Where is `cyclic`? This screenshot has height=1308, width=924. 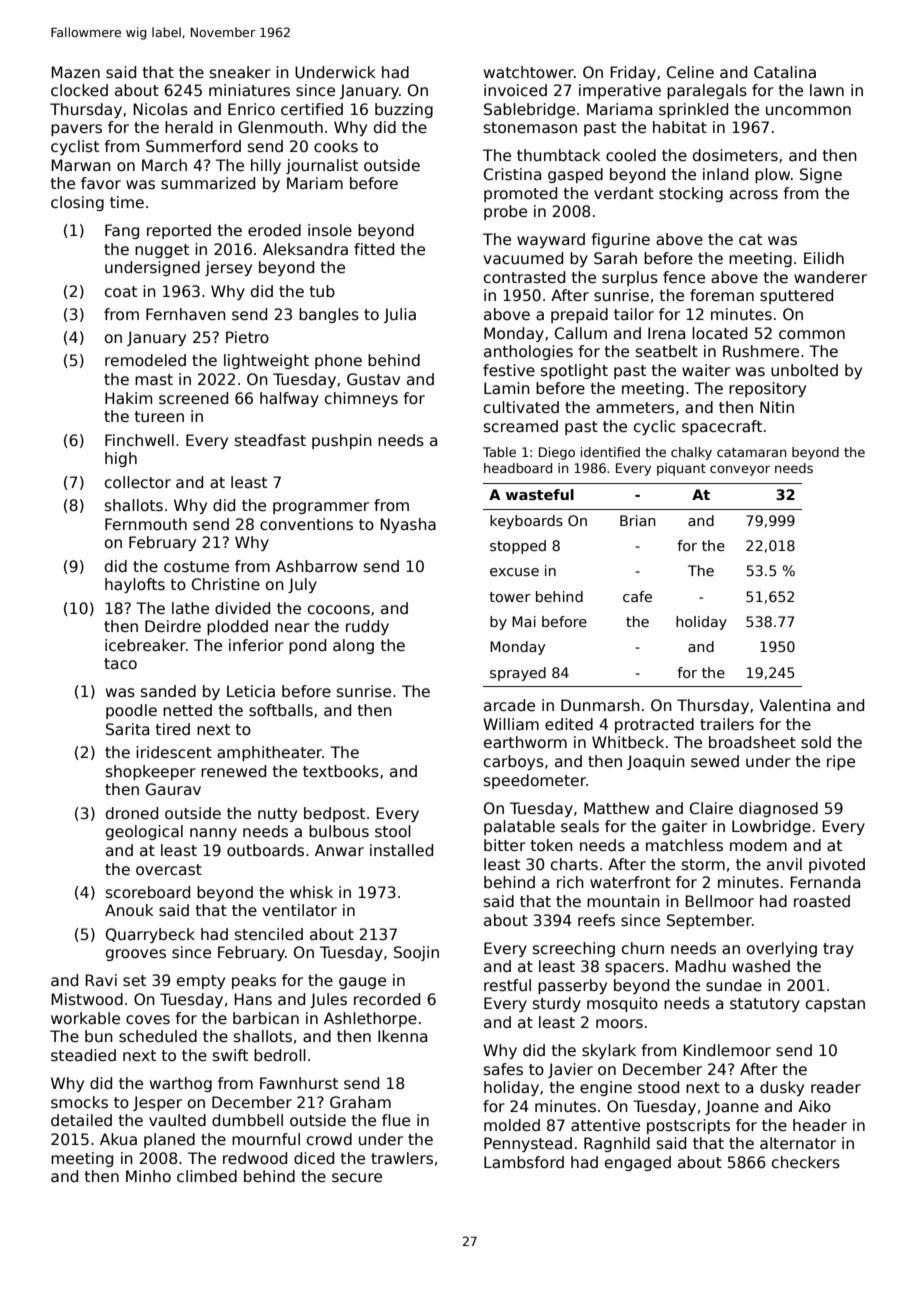 cyclic is located at coordinates (655, 427).
